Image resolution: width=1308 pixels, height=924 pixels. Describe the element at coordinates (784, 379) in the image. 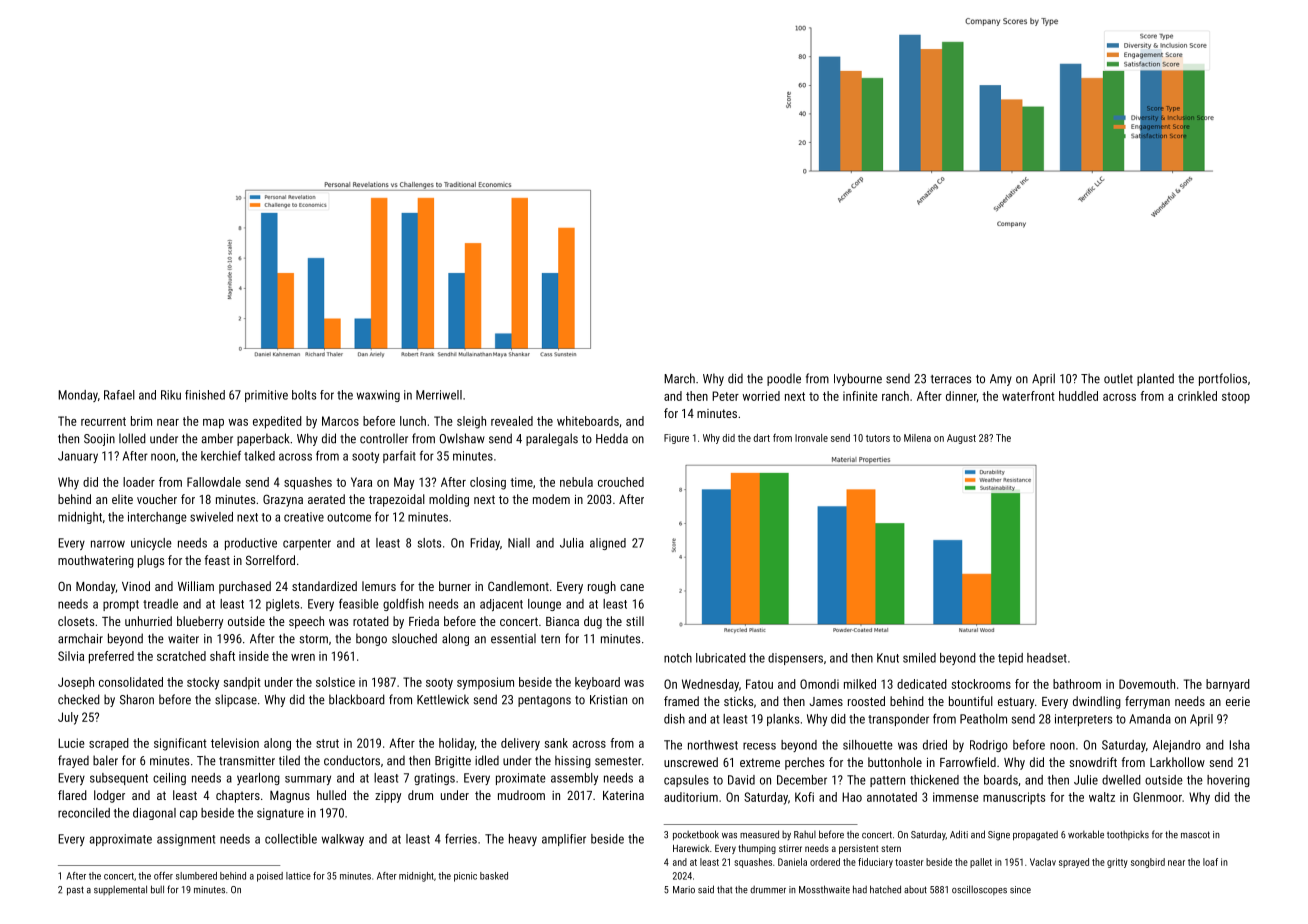

I see `poodle` at that location.
